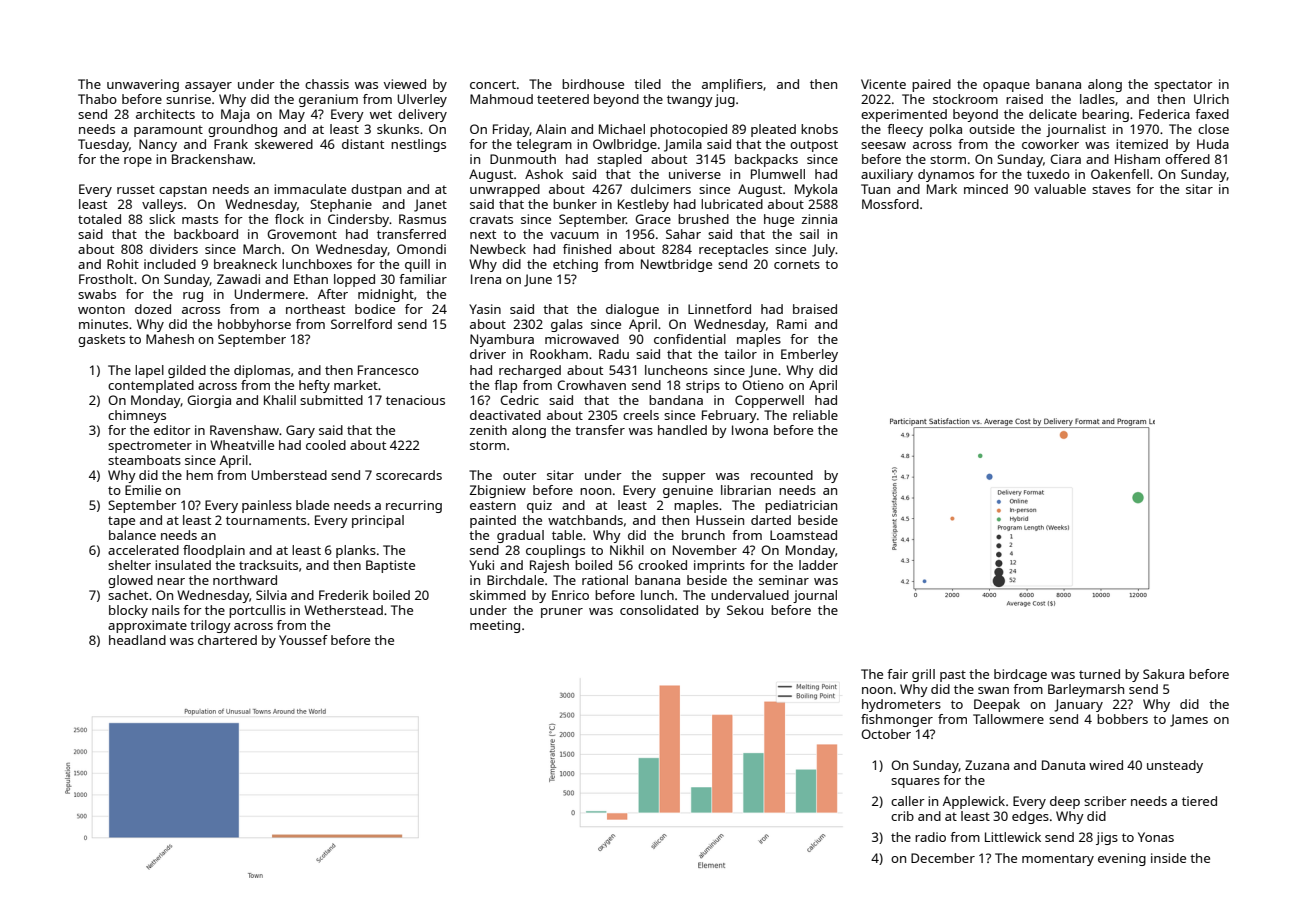 The height and width of the image is (924, 1308). What do you see at coordinates (690, 101) in the image?
I see `twangy` at bounding box center [690, 101].
